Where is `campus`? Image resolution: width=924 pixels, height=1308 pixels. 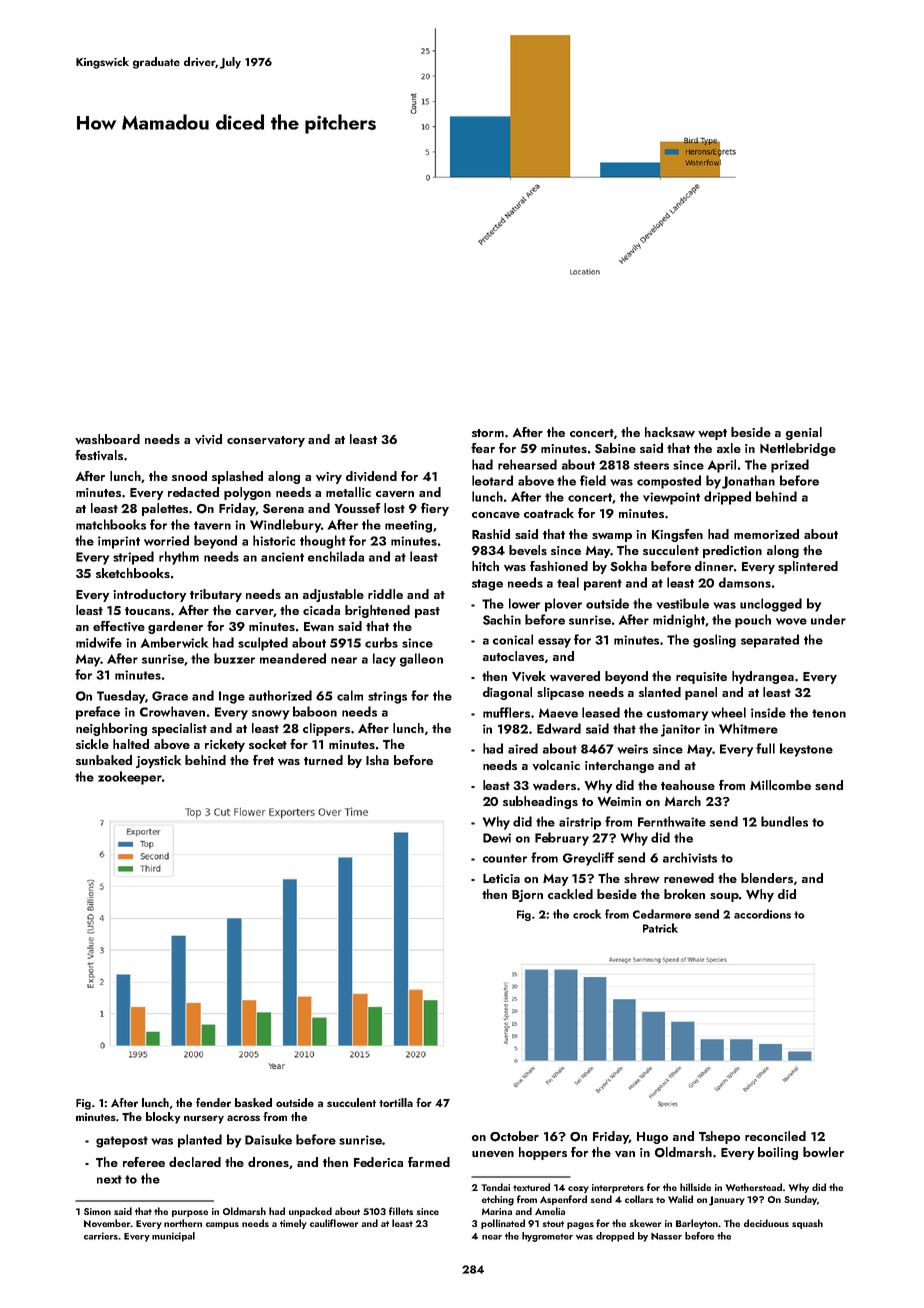 campus is located at coordinates (222, 1225).
